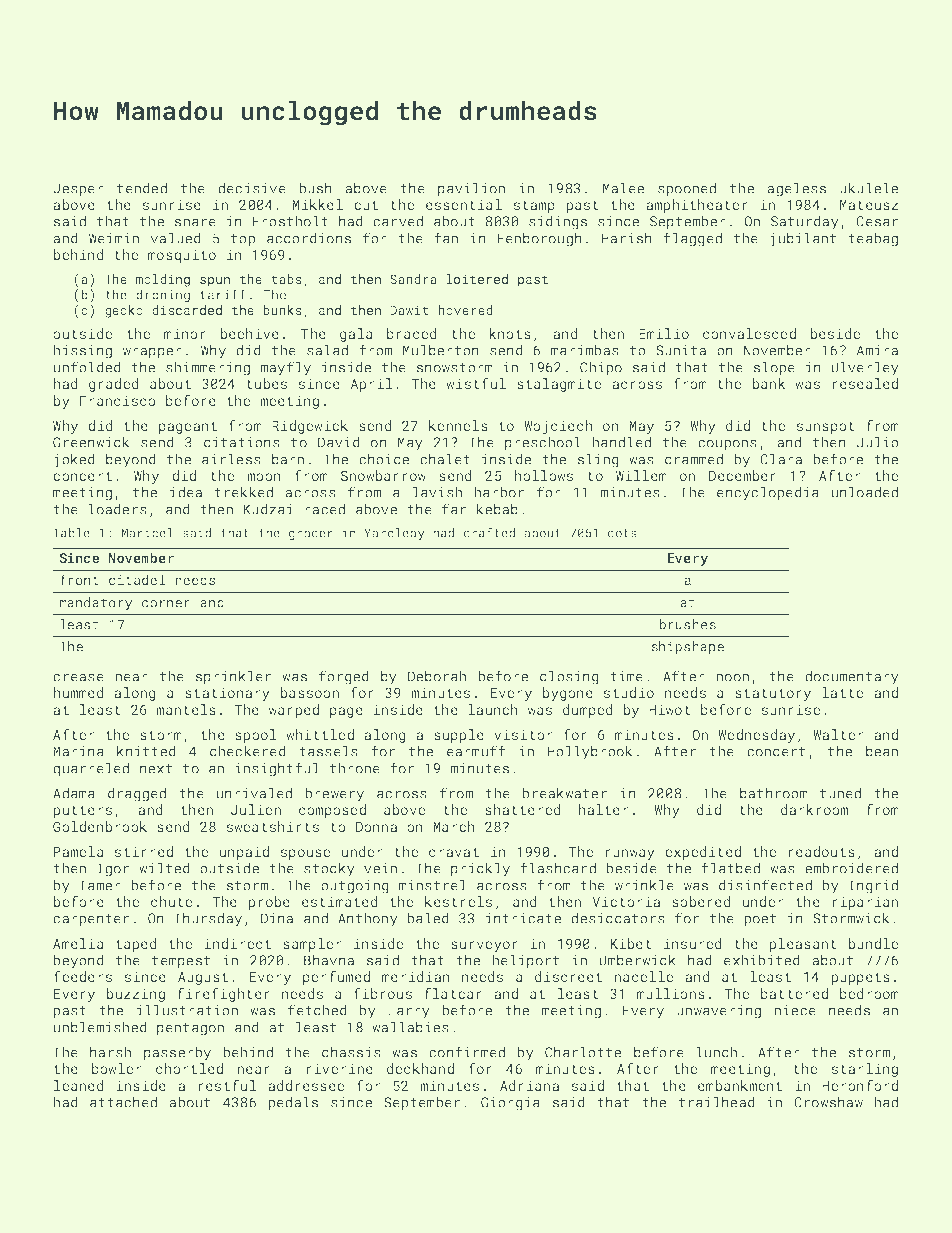 The image size is (952, 1233). Describe the element at coordinates (164, 868) in the screenshot. I see `wilted` at that location.
